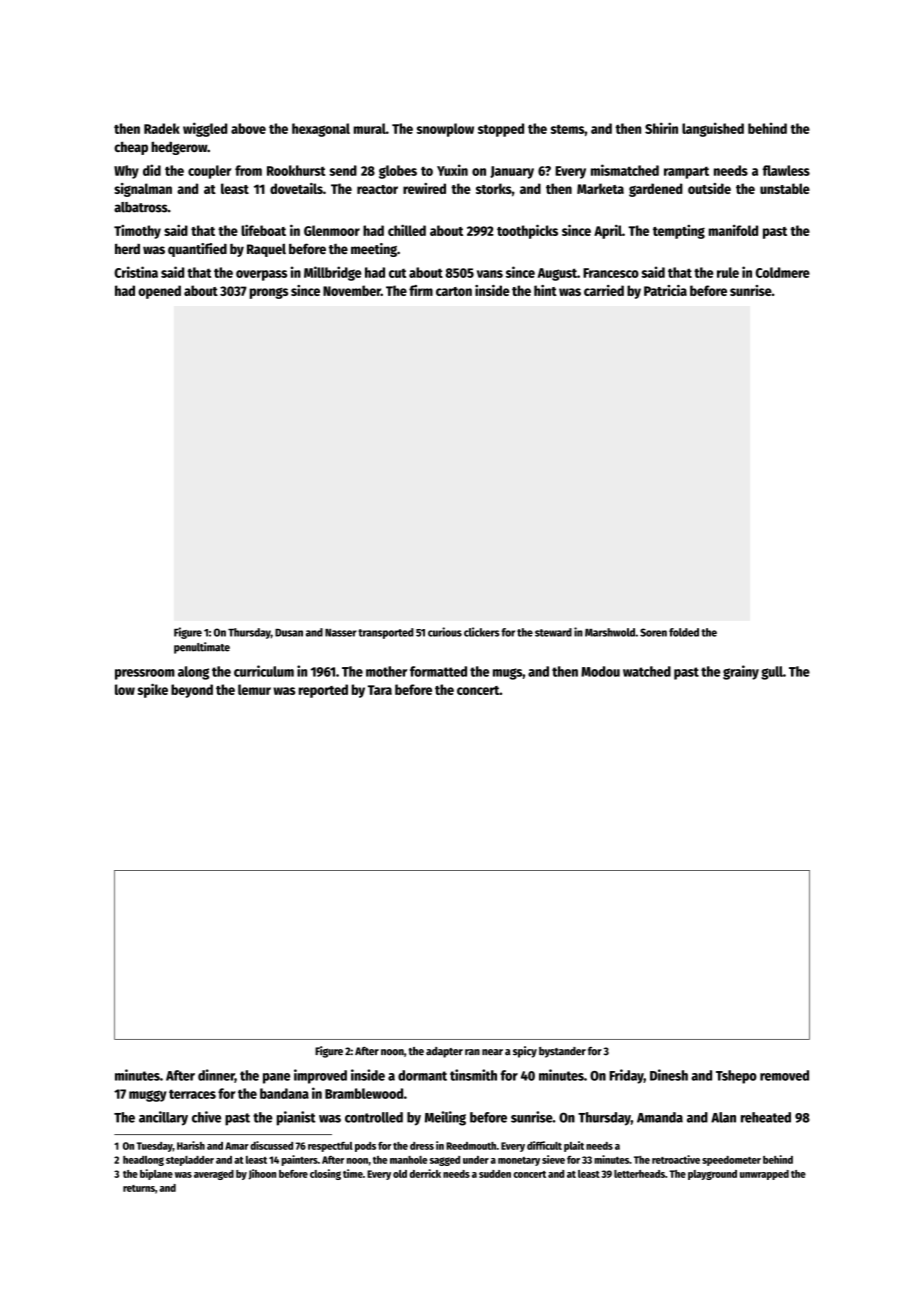 This screenshot has height=1308, width=924. Describe the element at coordinates (444, 1052) in the screenshot. I see `adapter` at that location.
